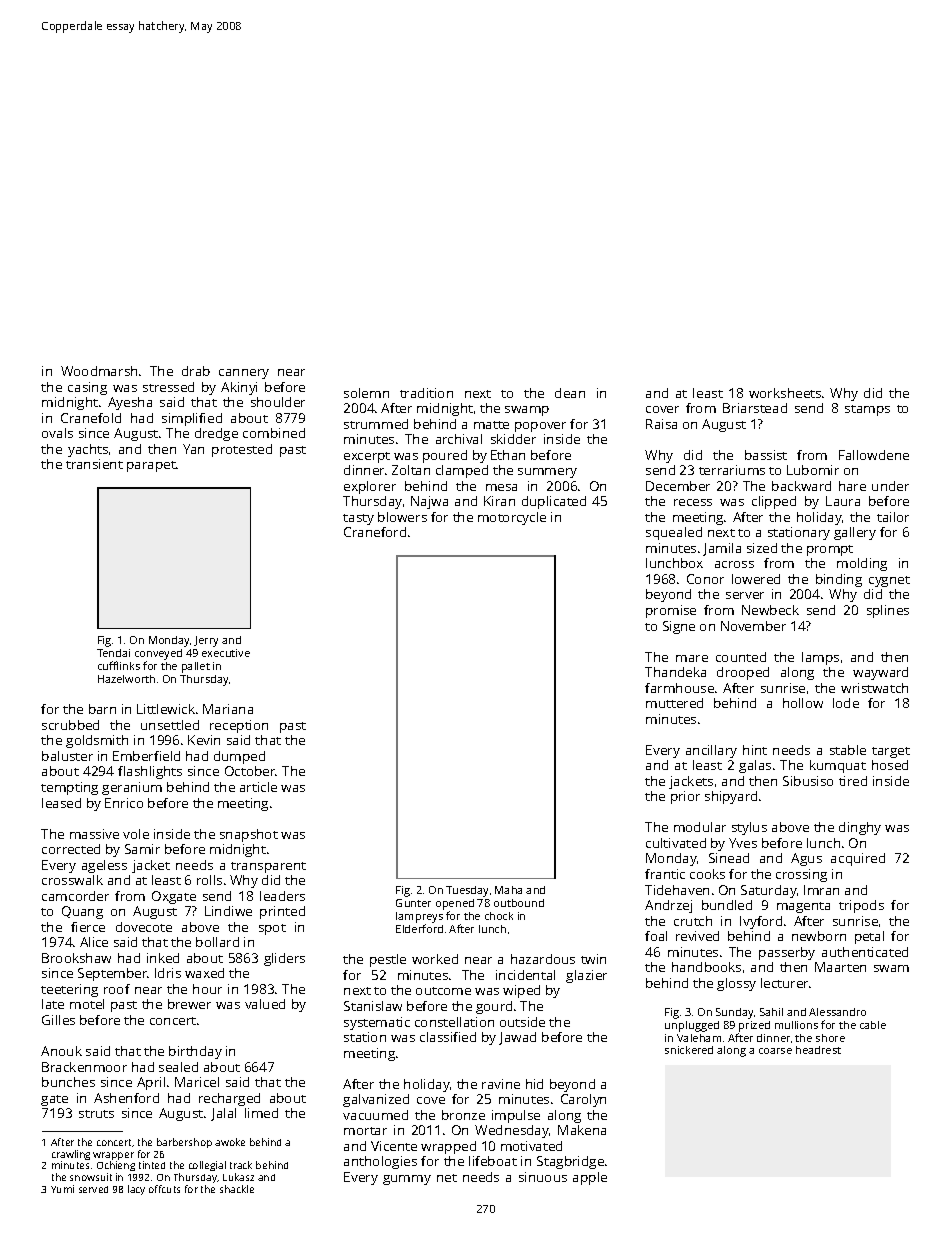 The width and height of the screenshot is (952, 1233). What do you see at coordinates (858, 859) in the screenshot?
I see `acquired` at bounding box center [858, 859].
